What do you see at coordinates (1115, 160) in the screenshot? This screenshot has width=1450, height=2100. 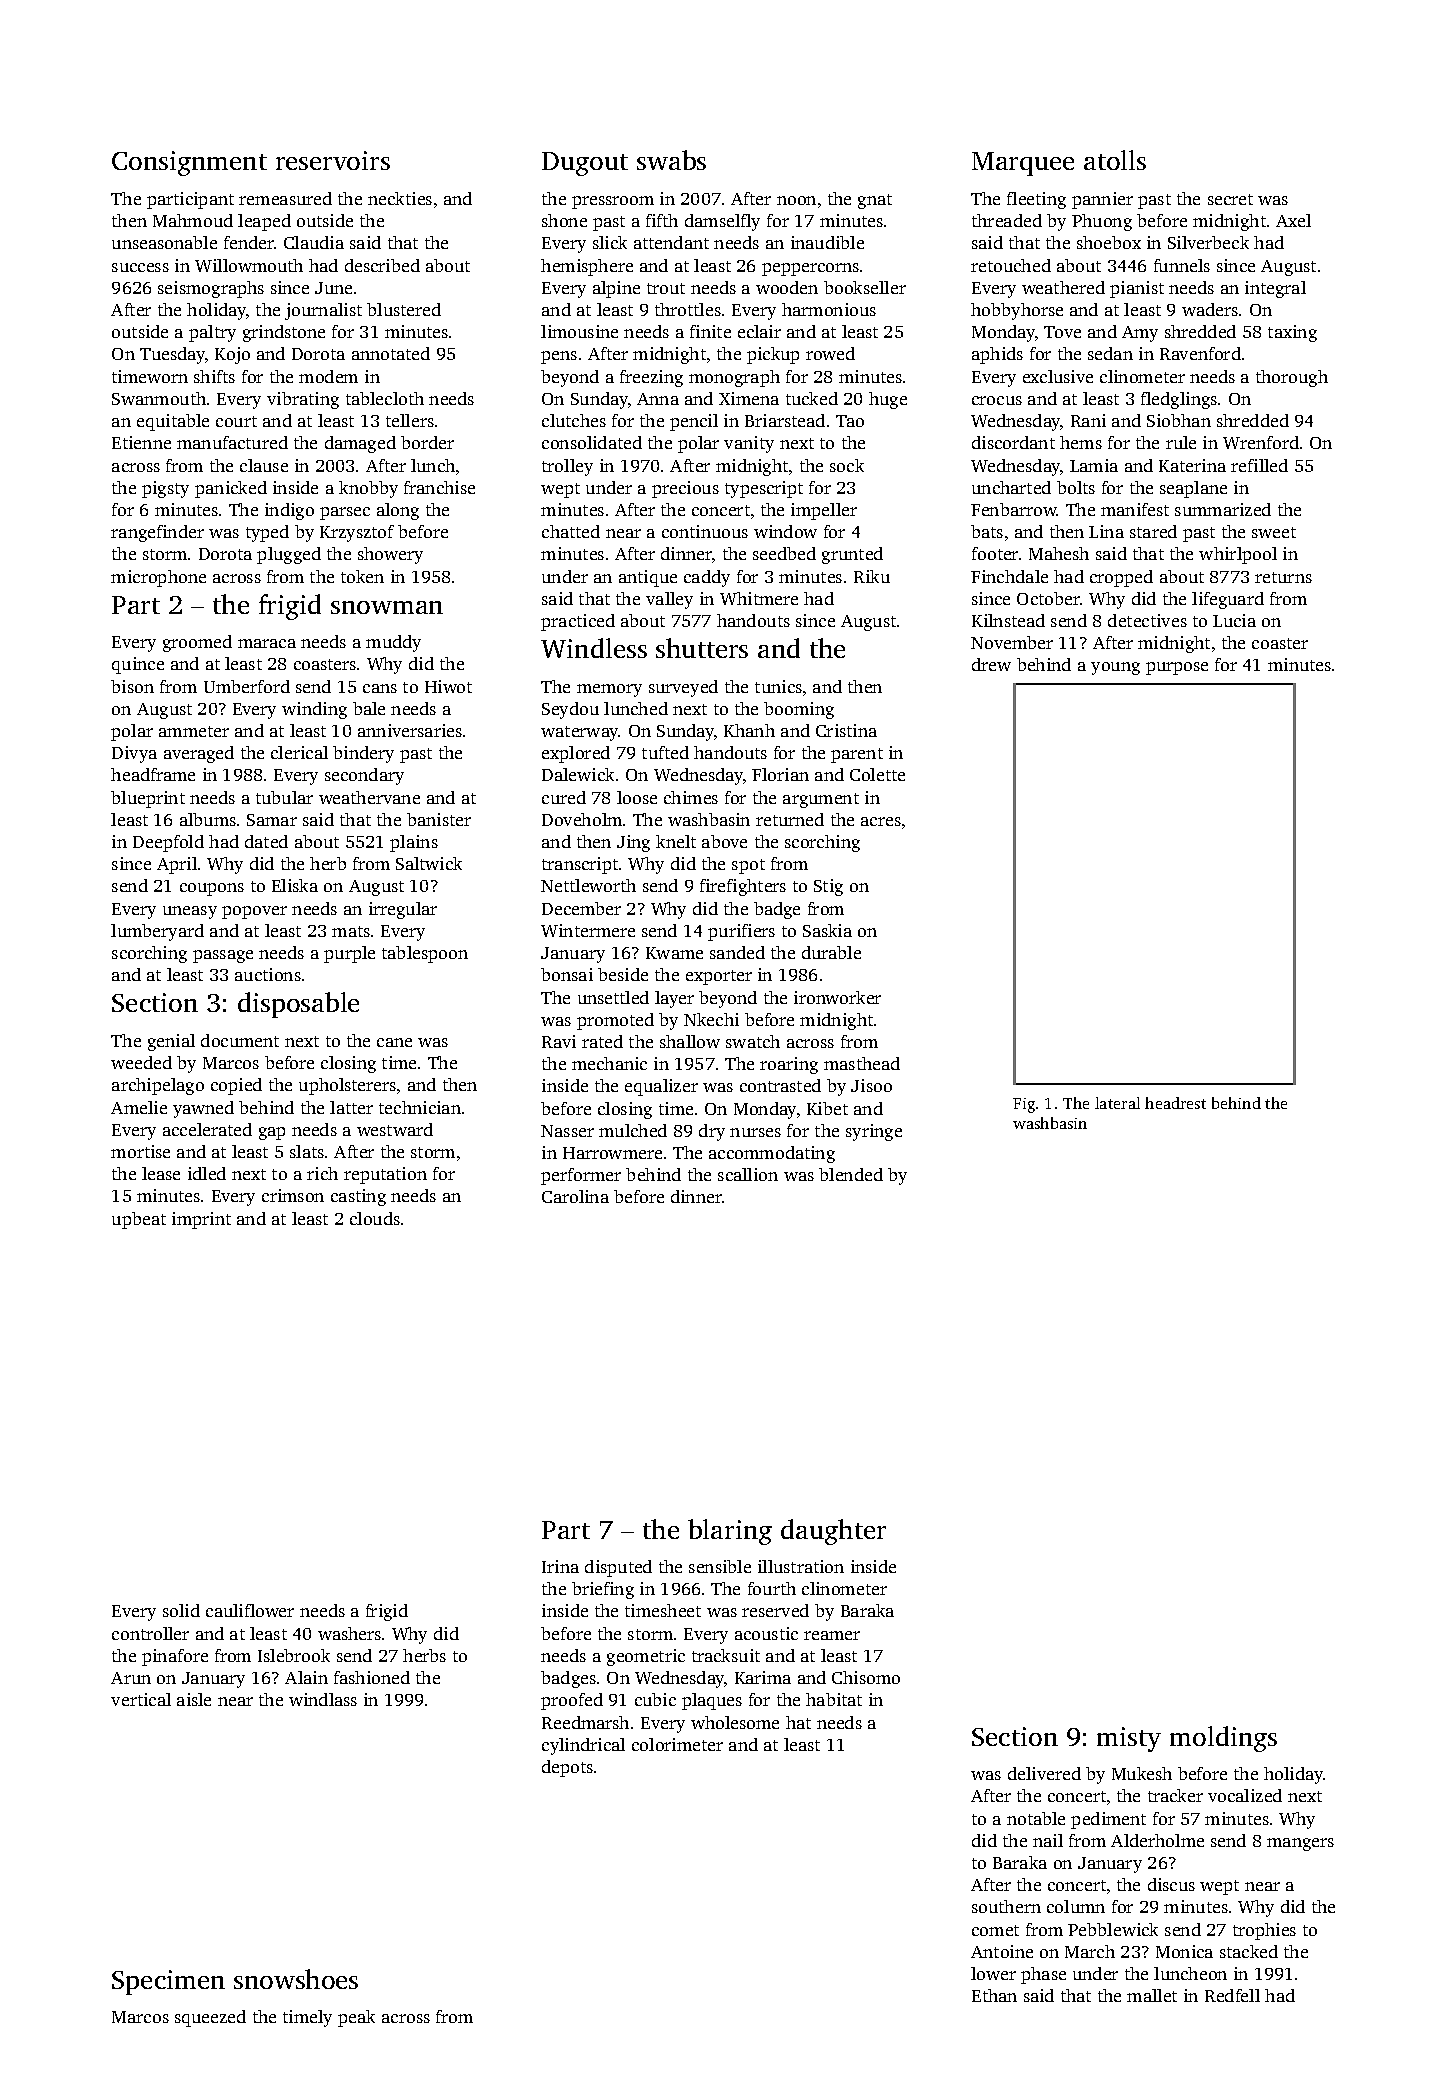 I see `atolls` at bounding box center [1115, 160].
